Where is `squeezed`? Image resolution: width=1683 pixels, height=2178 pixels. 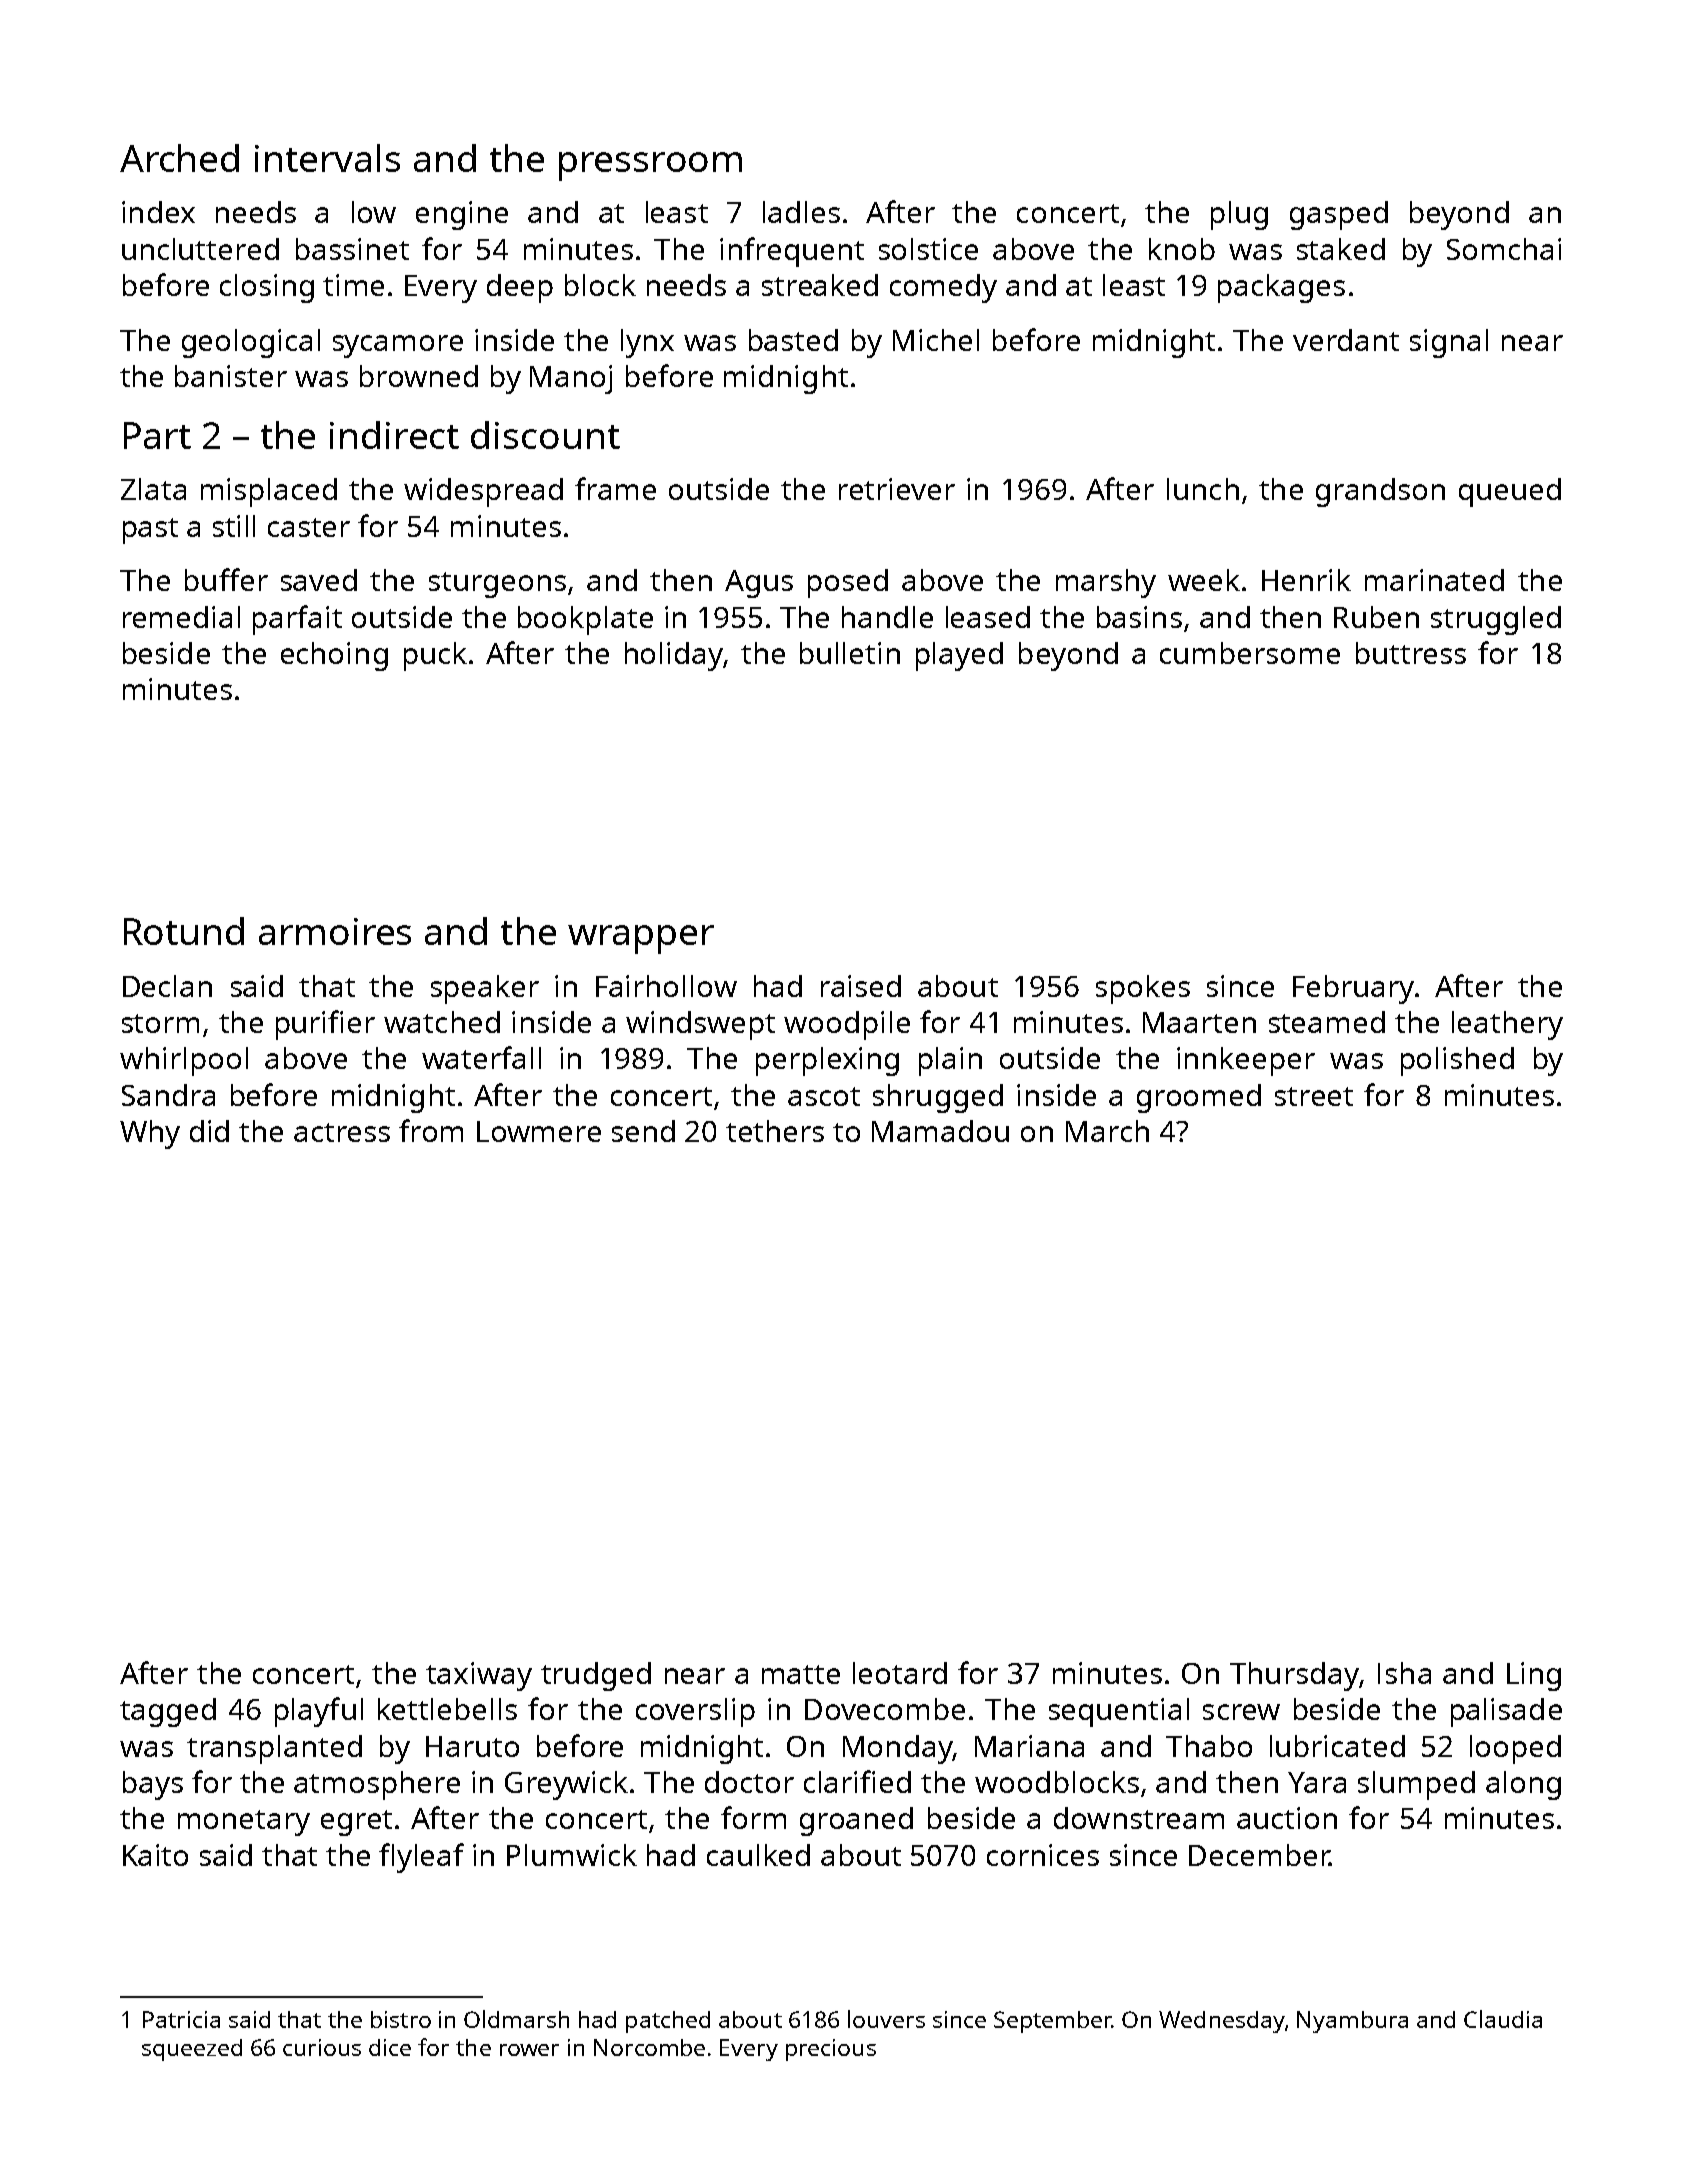 squeezed is located at coordinates (192, 2050).
